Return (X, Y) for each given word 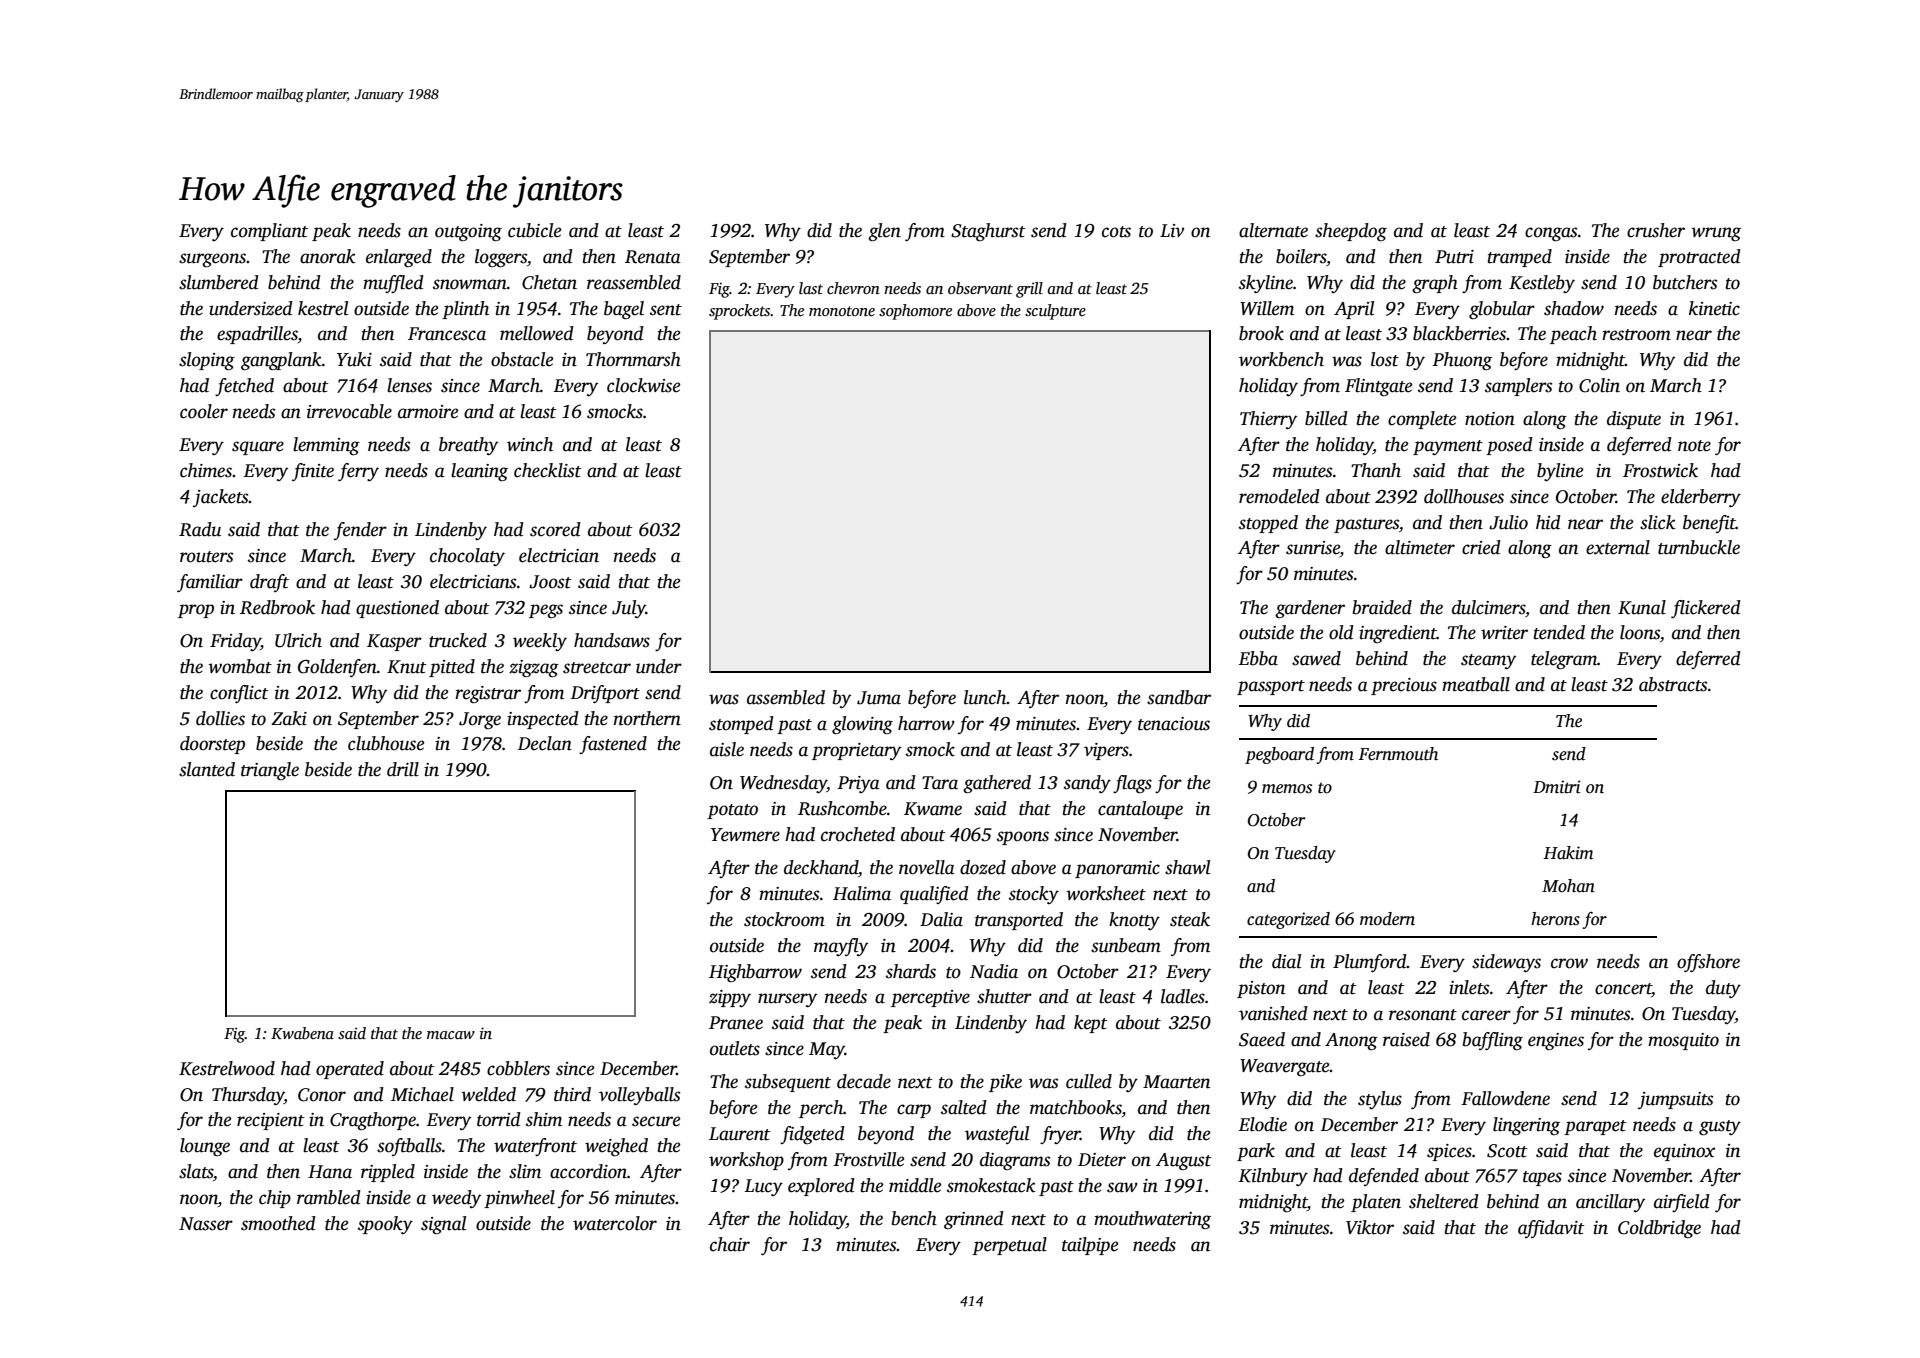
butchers (1685, 282)
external (1618, 547)
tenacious (1174, 724)
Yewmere (745, 835)
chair (730, 1244)
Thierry (1268, 420)
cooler (204, 411)
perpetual (1009, 1246)
